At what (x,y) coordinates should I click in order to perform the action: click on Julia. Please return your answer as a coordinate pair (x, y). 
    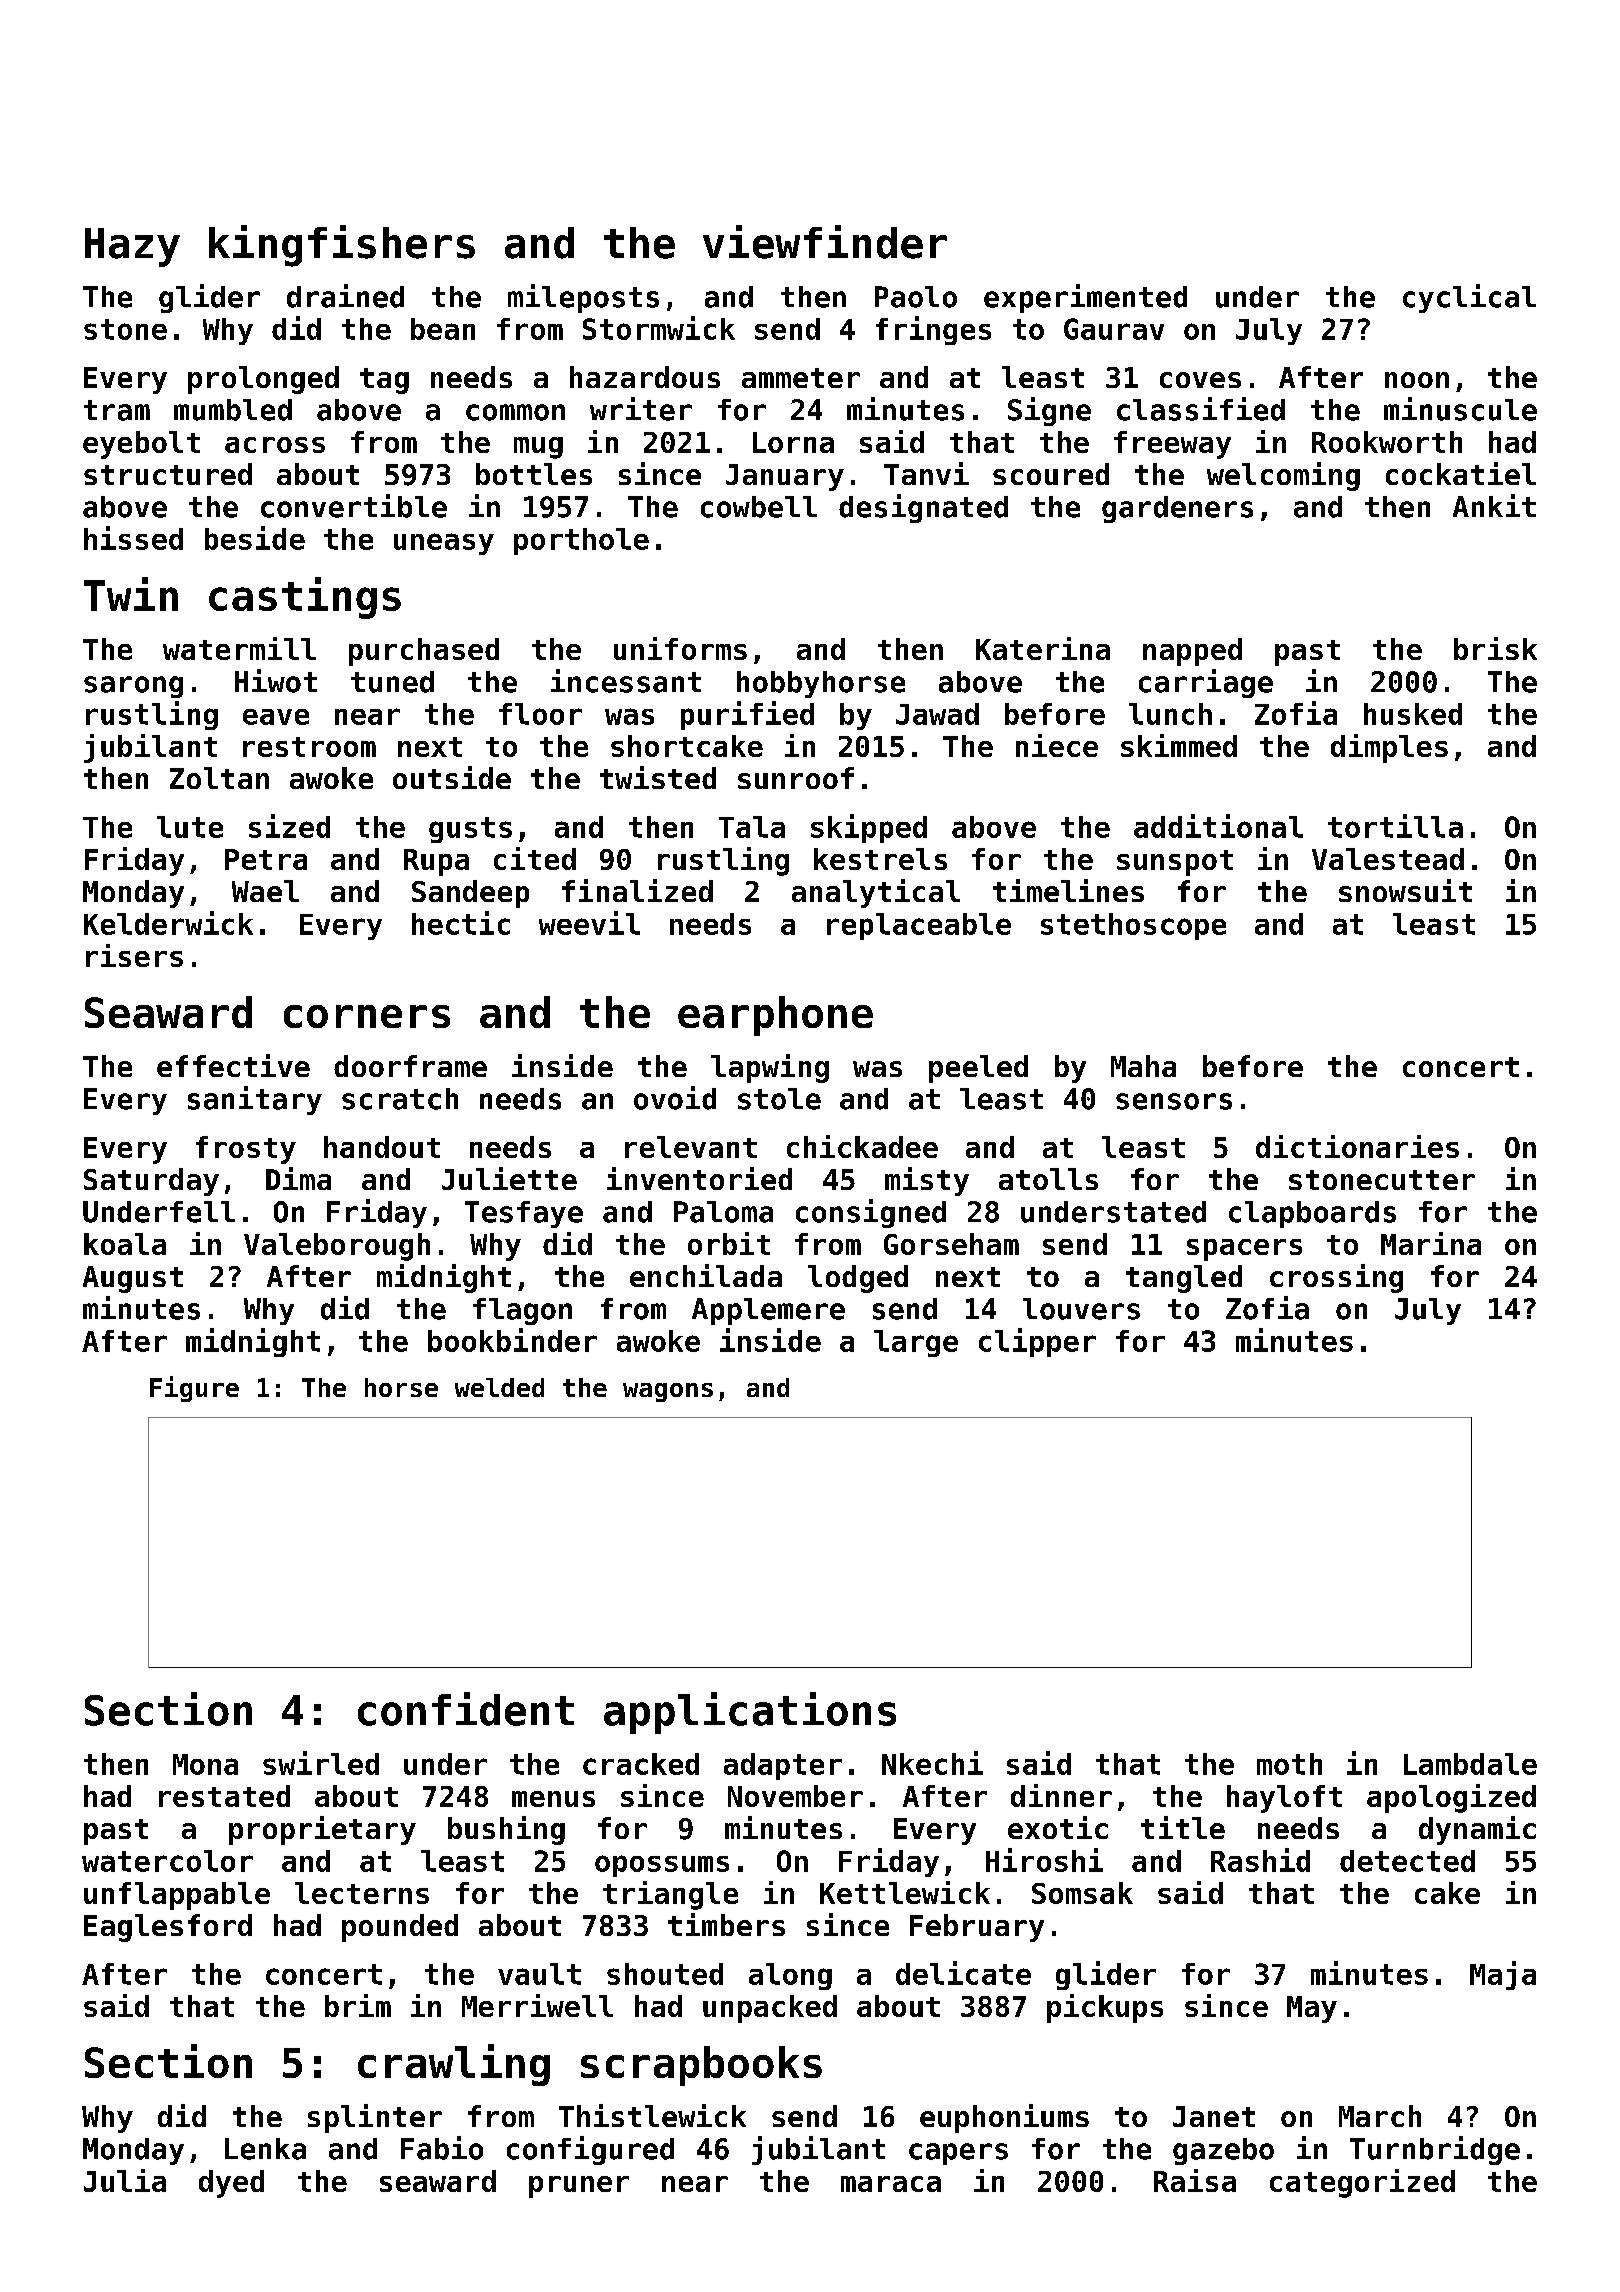
    Looking at the image, I should click on (125, 2180).
